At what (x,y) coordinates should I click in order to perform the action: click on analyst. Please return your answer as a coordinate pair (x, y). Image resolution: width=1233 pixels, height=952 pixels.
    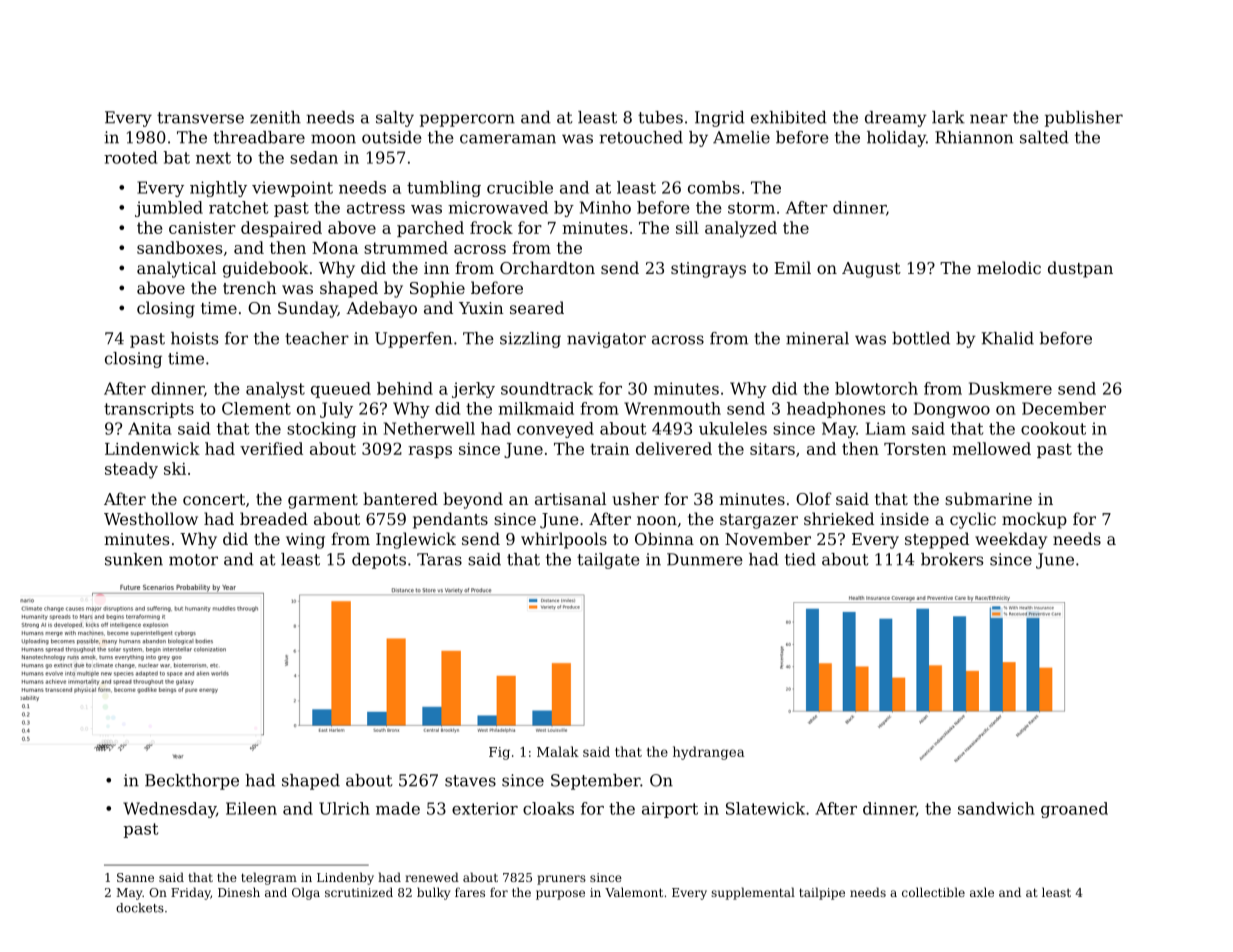
    Looking at the image, I should click on (275, 390).
